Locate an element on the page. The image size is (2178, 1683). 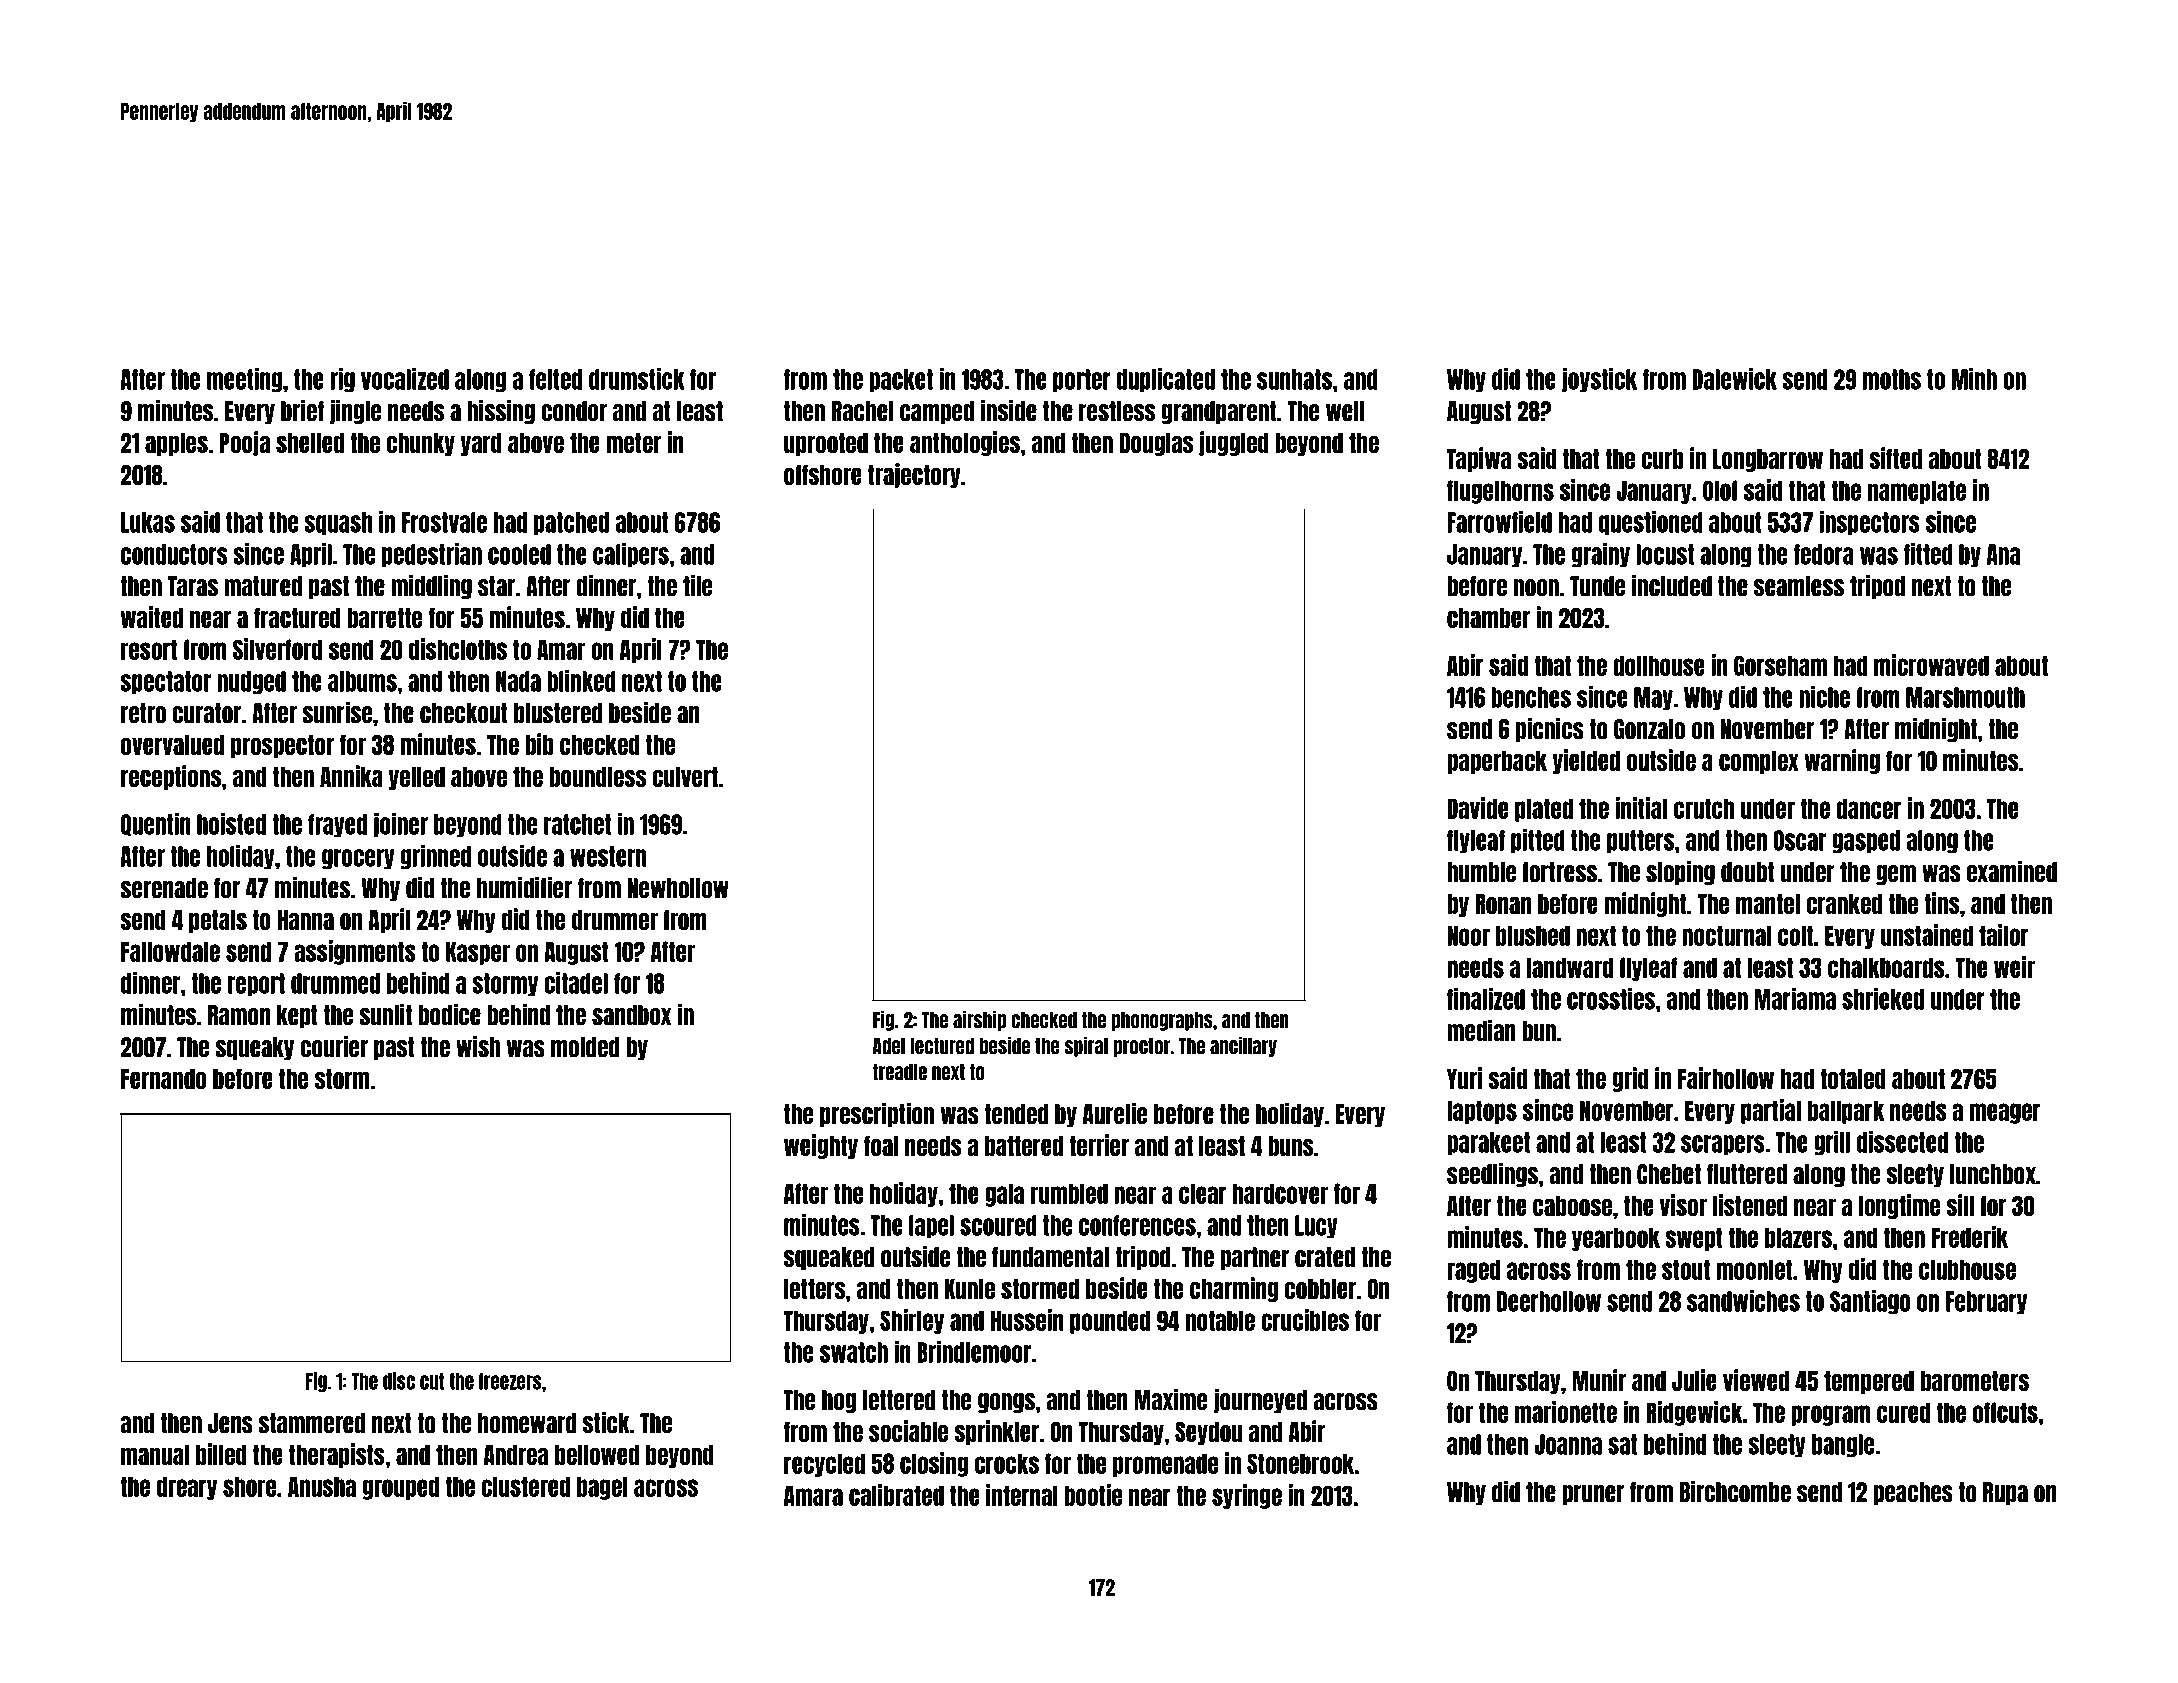
packet is located at coordinates (901, 381).
